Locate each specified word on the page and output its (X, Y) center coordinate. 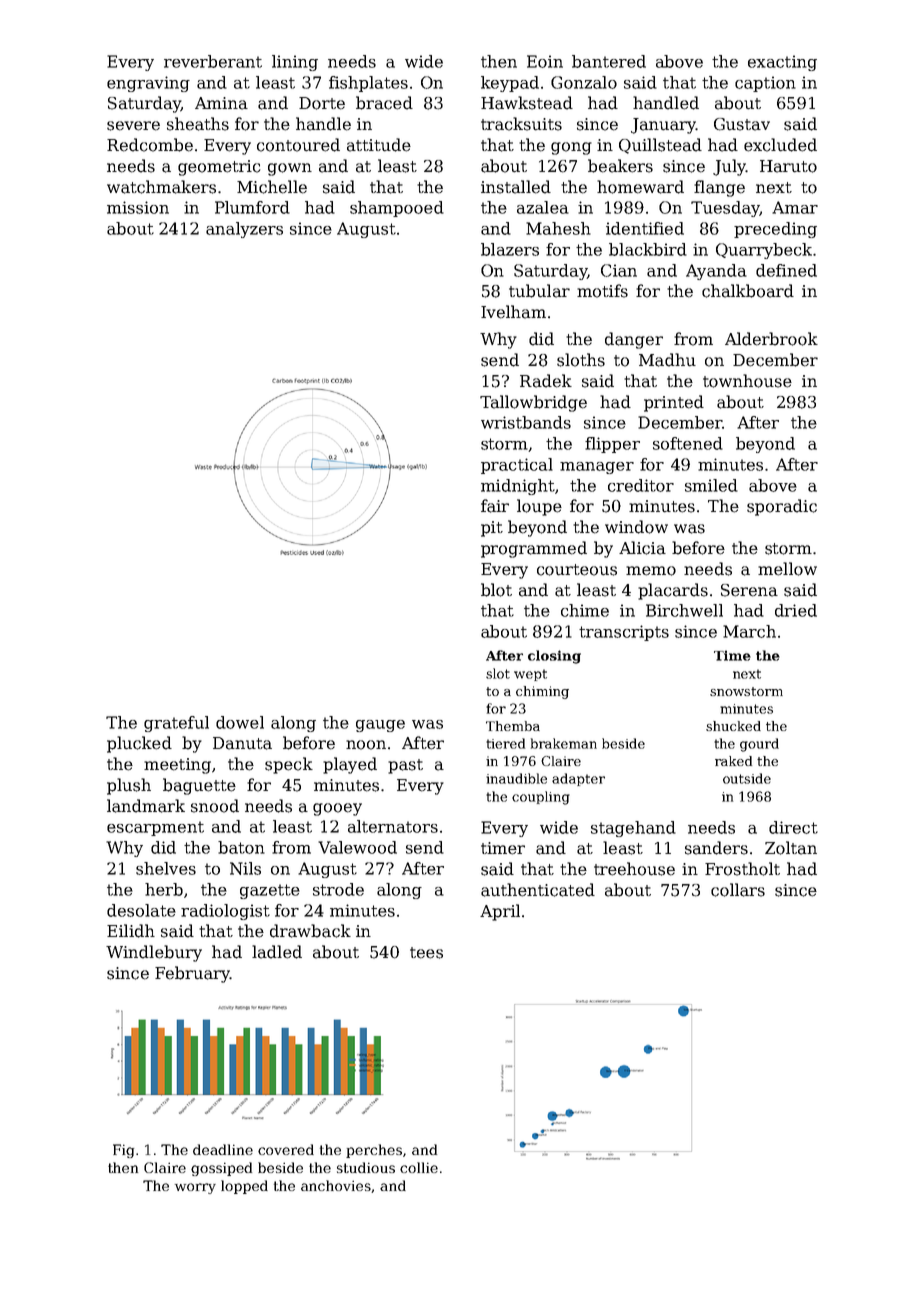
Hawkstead (527, 103)
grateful (176, 724)
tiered (505, 743)
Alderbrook (771, 339)
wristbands (526, 422)
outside (747, 778)
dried (796, 610)
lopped (244, 1187)
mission (138, 207)
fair (495, 506)
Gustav (742, 124)
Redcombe (150, 145)
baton (241, 847)
